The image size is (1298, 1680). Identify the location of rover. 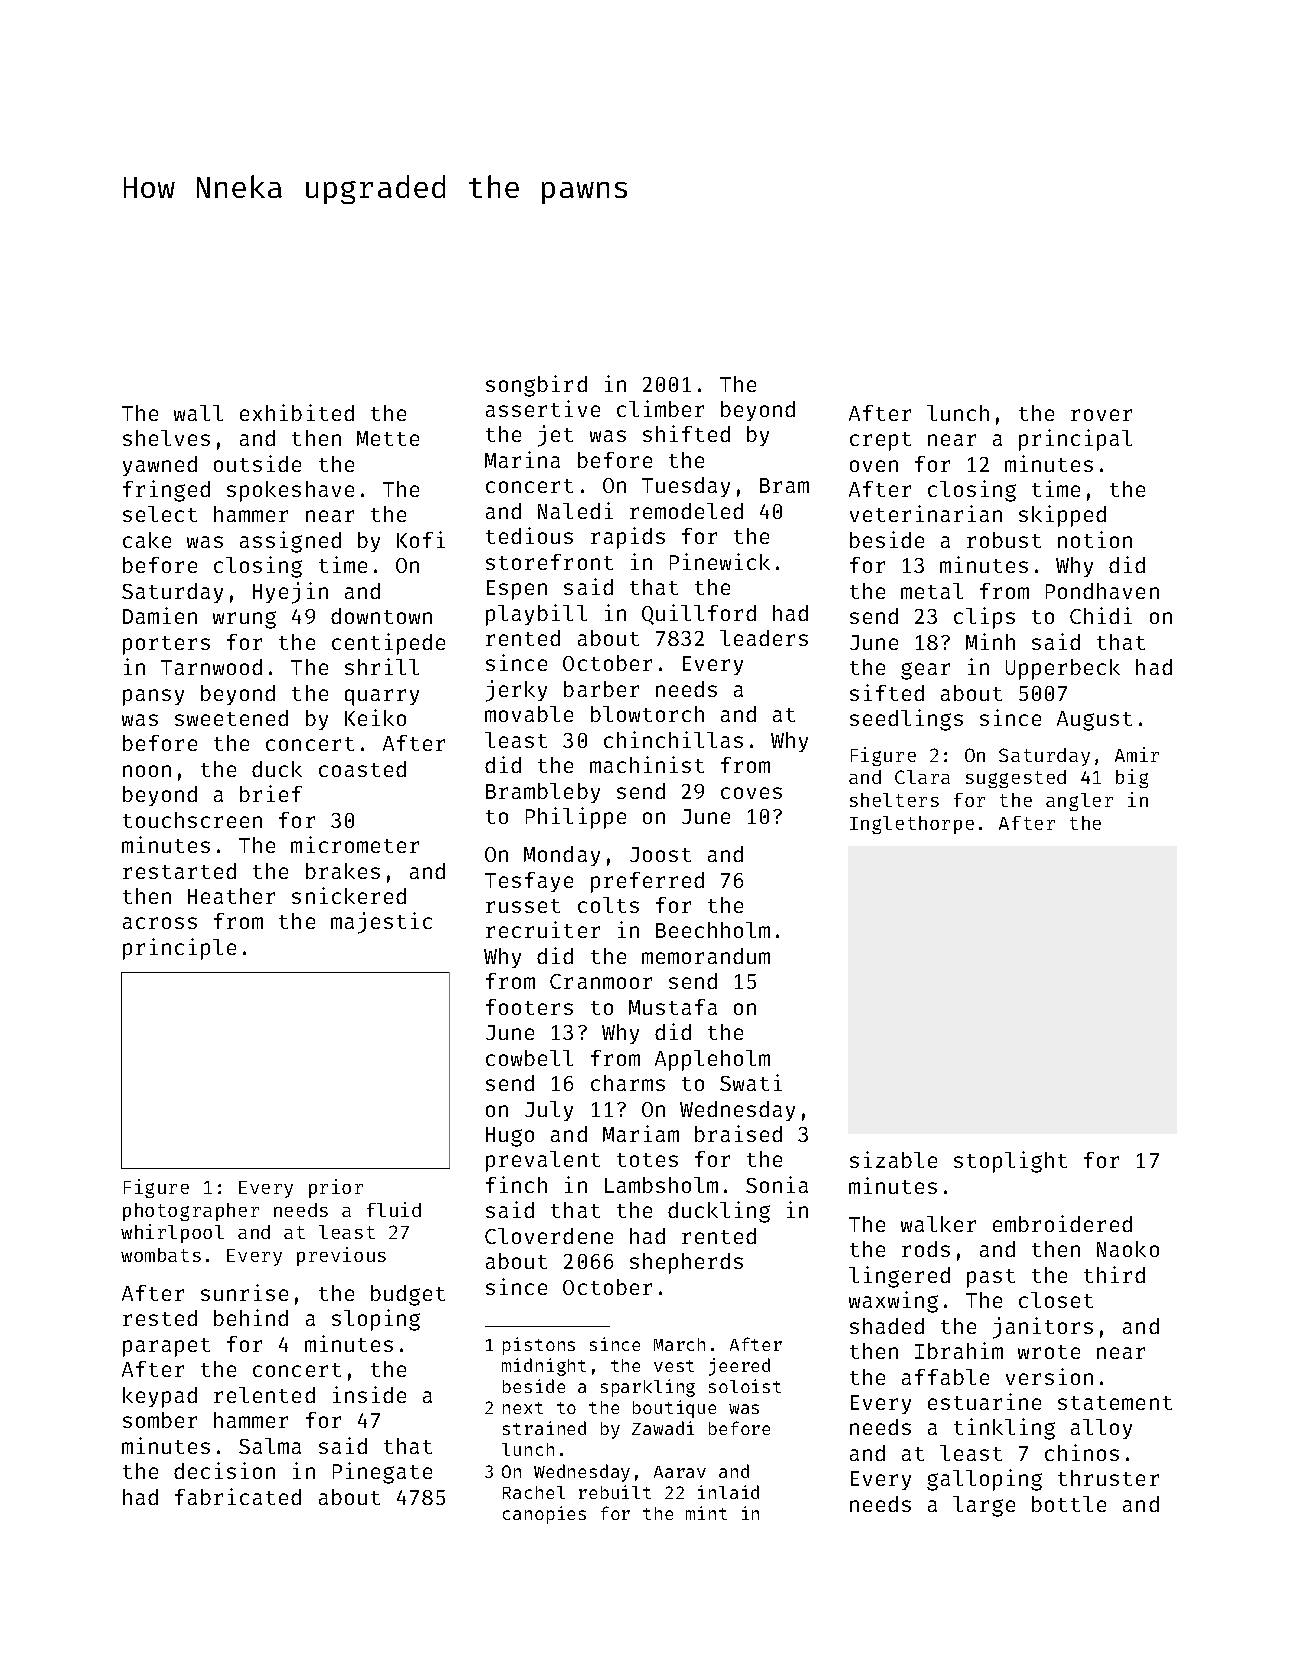
(1101, 415).
